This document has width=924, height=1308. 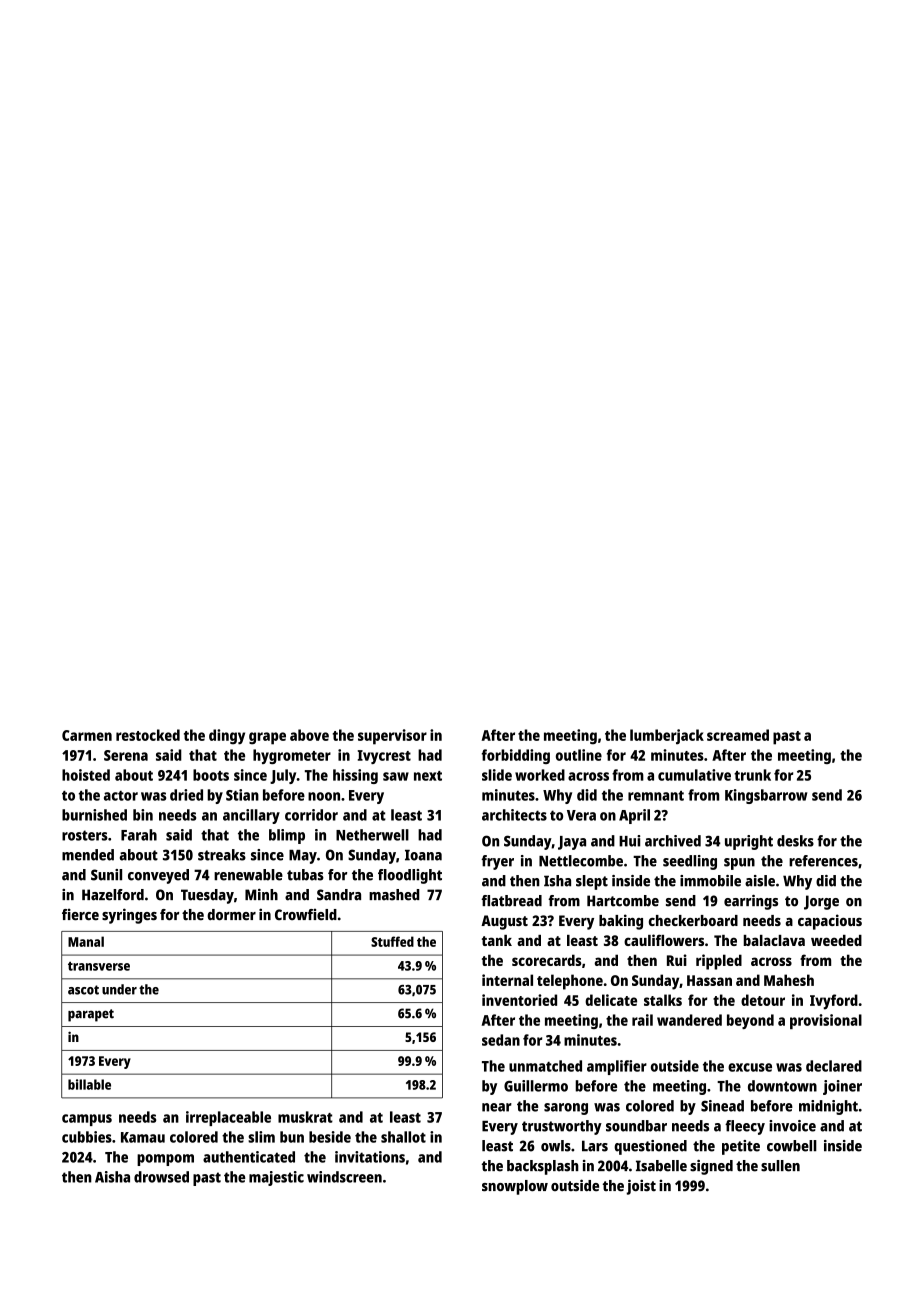 What do you see at coordinates (667, 737) in the document?
I see `lumberjack` at bounding box center [667, 737].
